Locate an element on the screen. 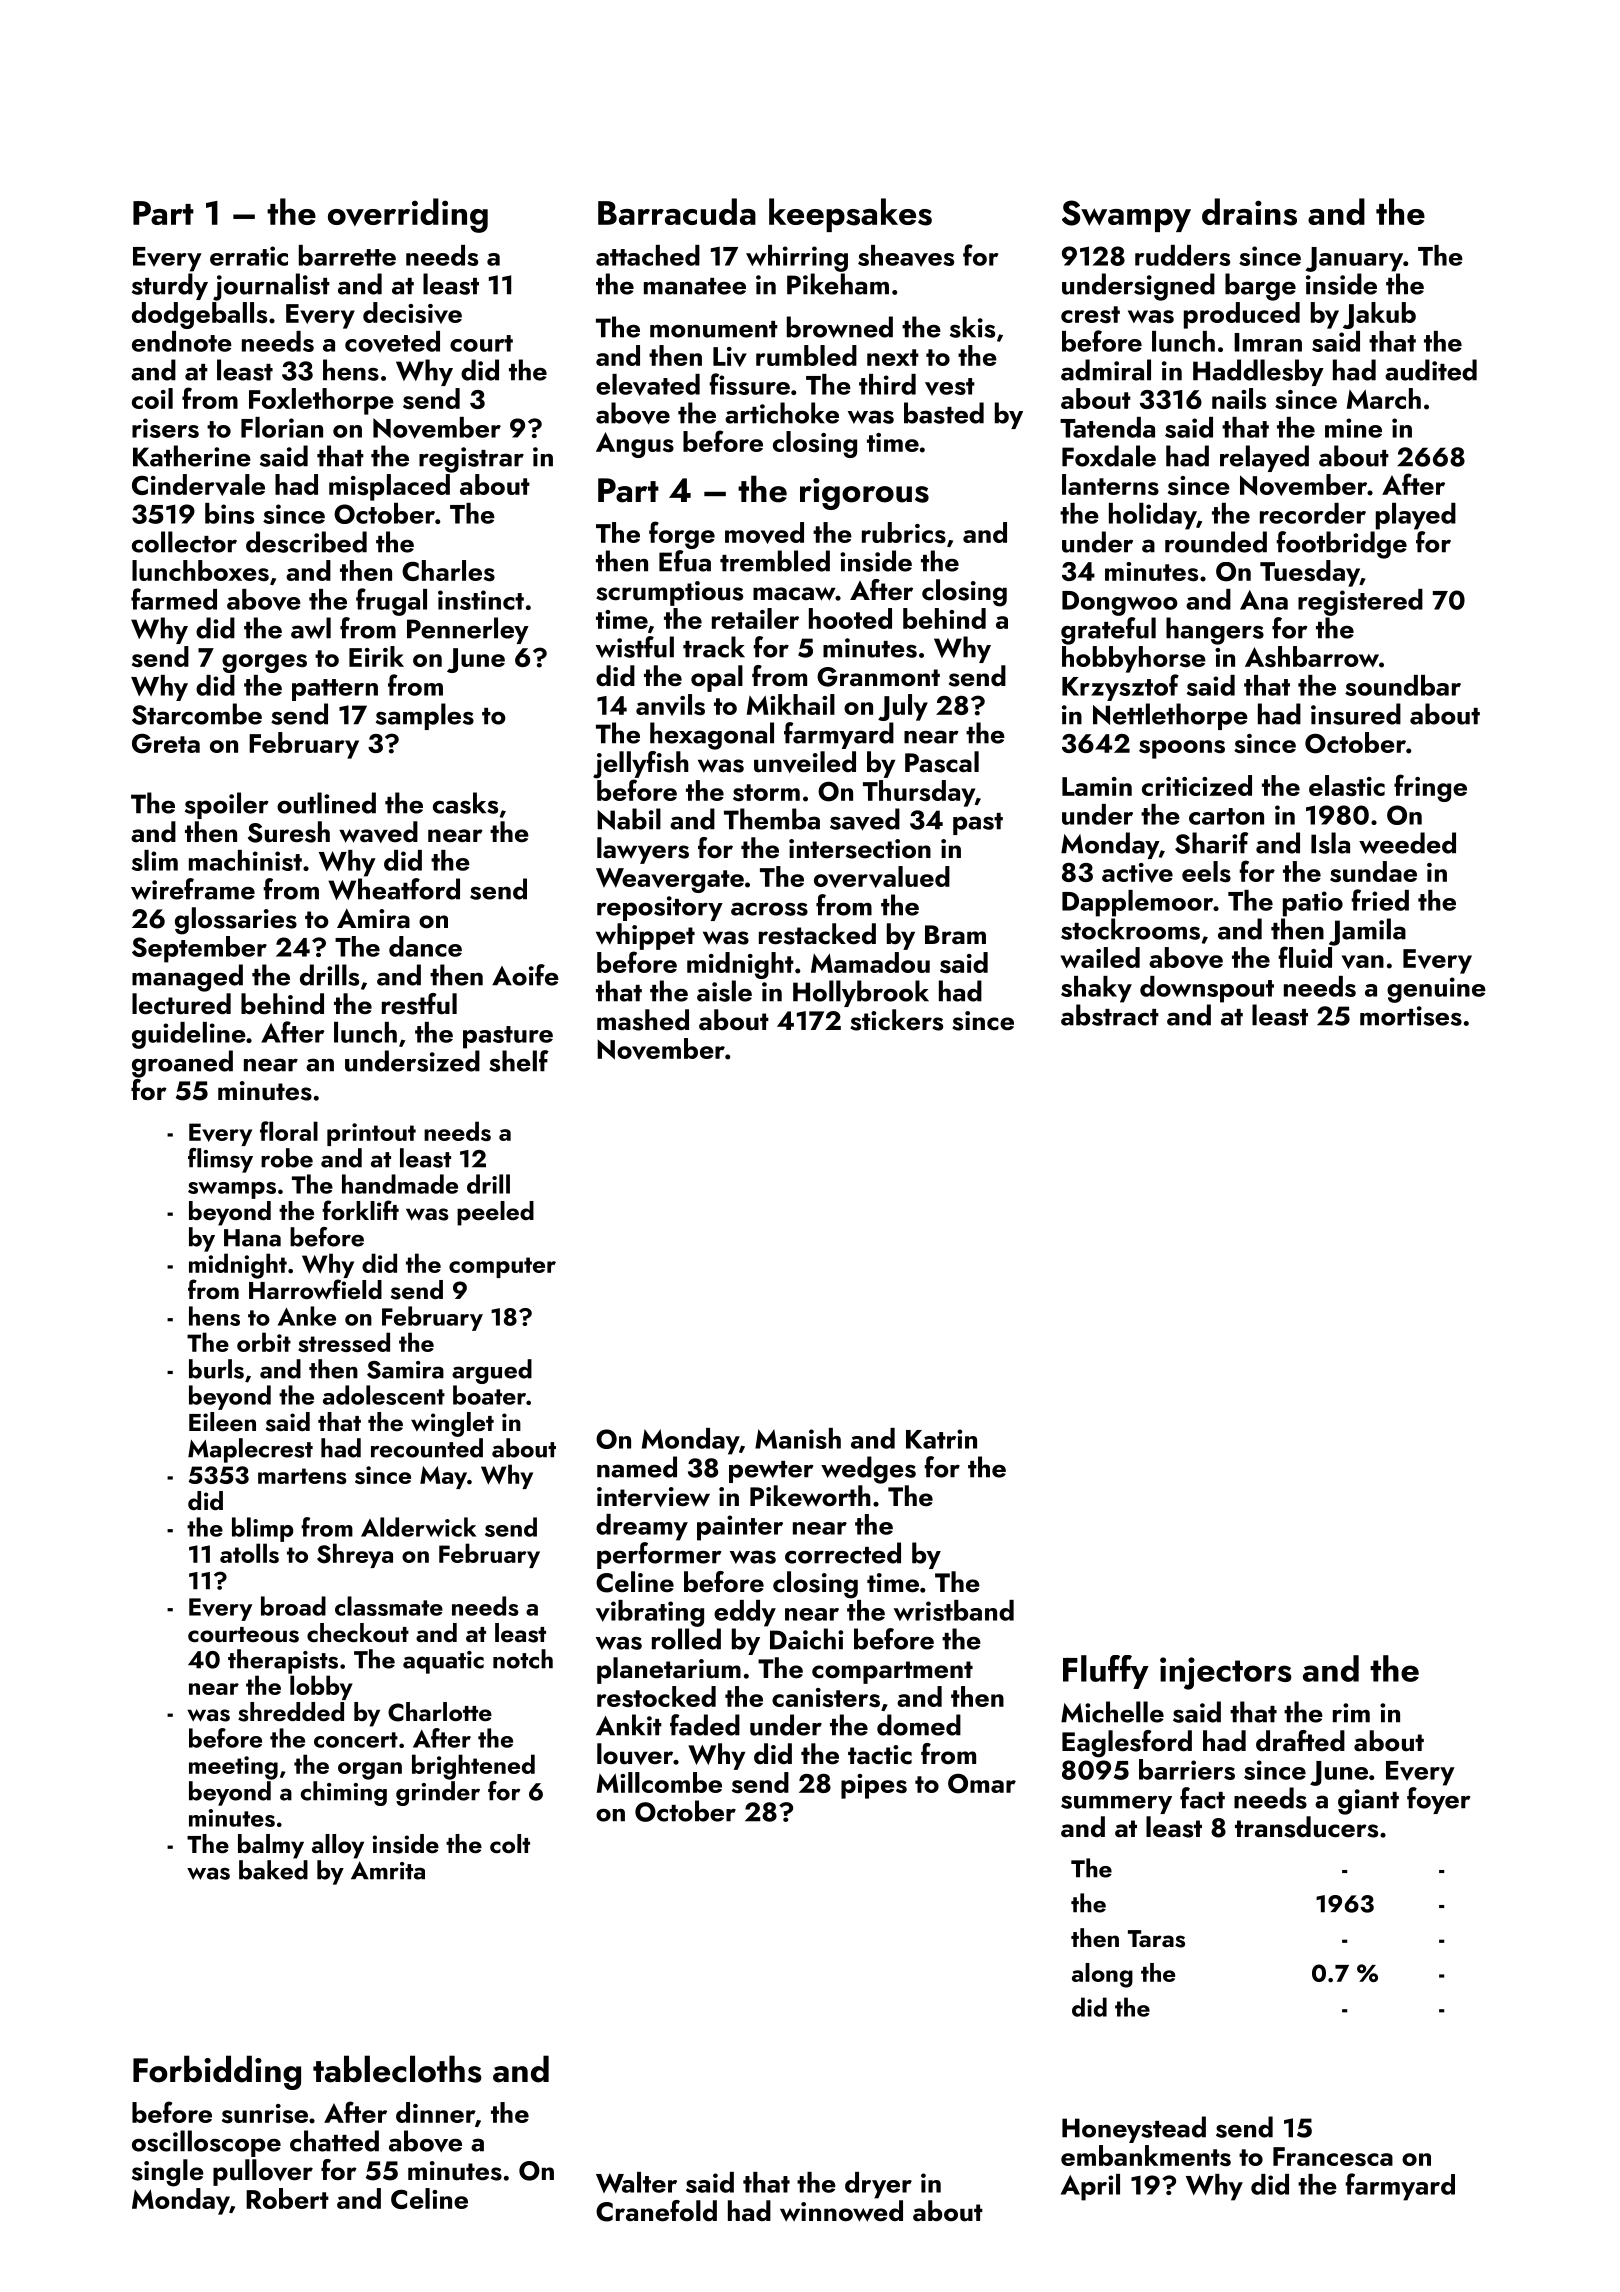 The height and width of the screenshot is (2292, 1620). farmed is located at coordinates (174, 599).
